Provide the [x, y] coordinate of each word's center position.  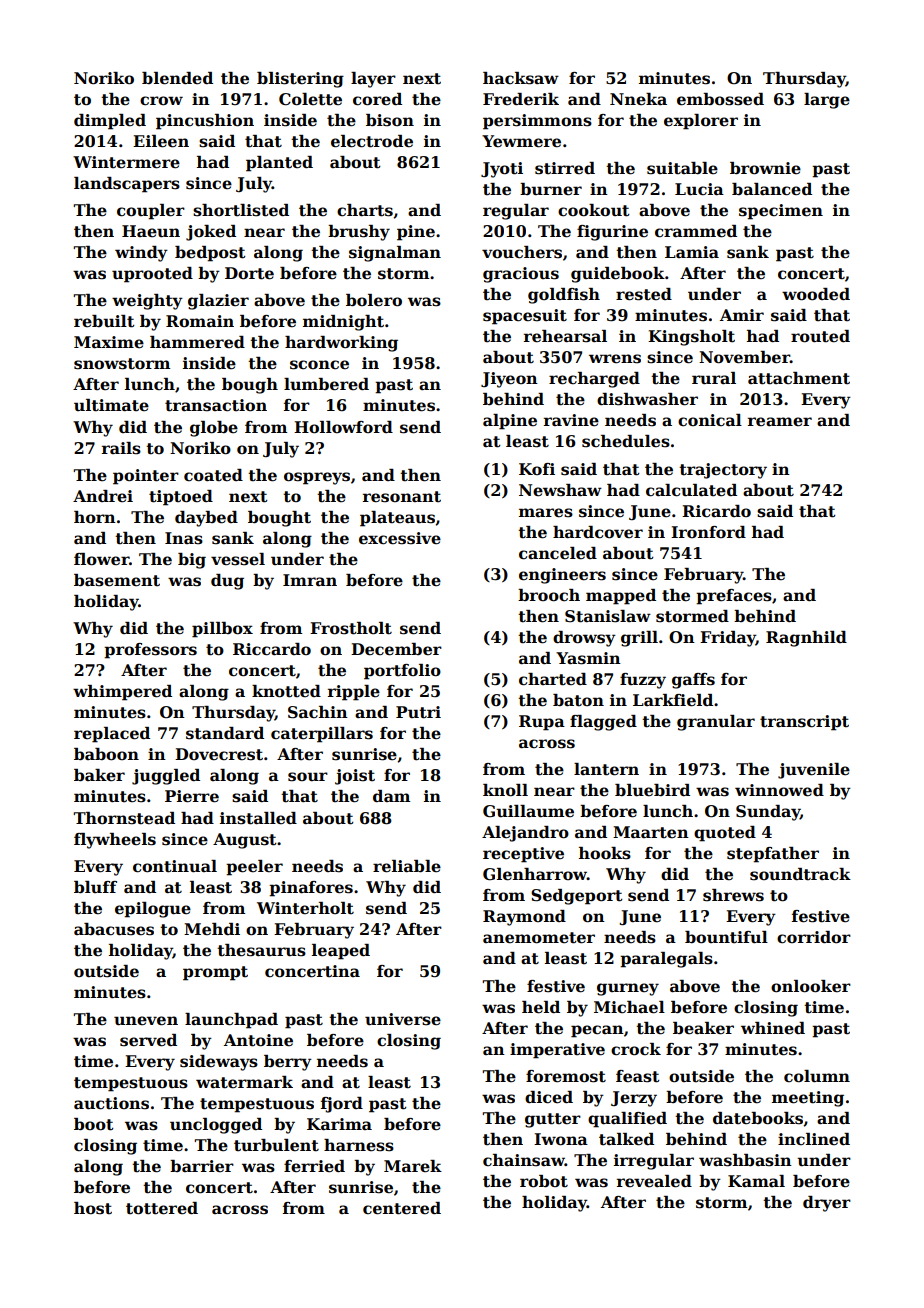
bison [390, 120]
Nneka [638, 99]
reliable [407, 866]
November [744, 357]
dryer [827, 1204]
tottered [162, 1208]
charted [553, 679]
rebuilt [104, 321]
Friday [728, 639]
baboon [106, 754]
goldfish [564, 296]
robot [544, 1181]
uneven [146, 1021]
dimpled [110, 122]
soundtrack [800, 874]
